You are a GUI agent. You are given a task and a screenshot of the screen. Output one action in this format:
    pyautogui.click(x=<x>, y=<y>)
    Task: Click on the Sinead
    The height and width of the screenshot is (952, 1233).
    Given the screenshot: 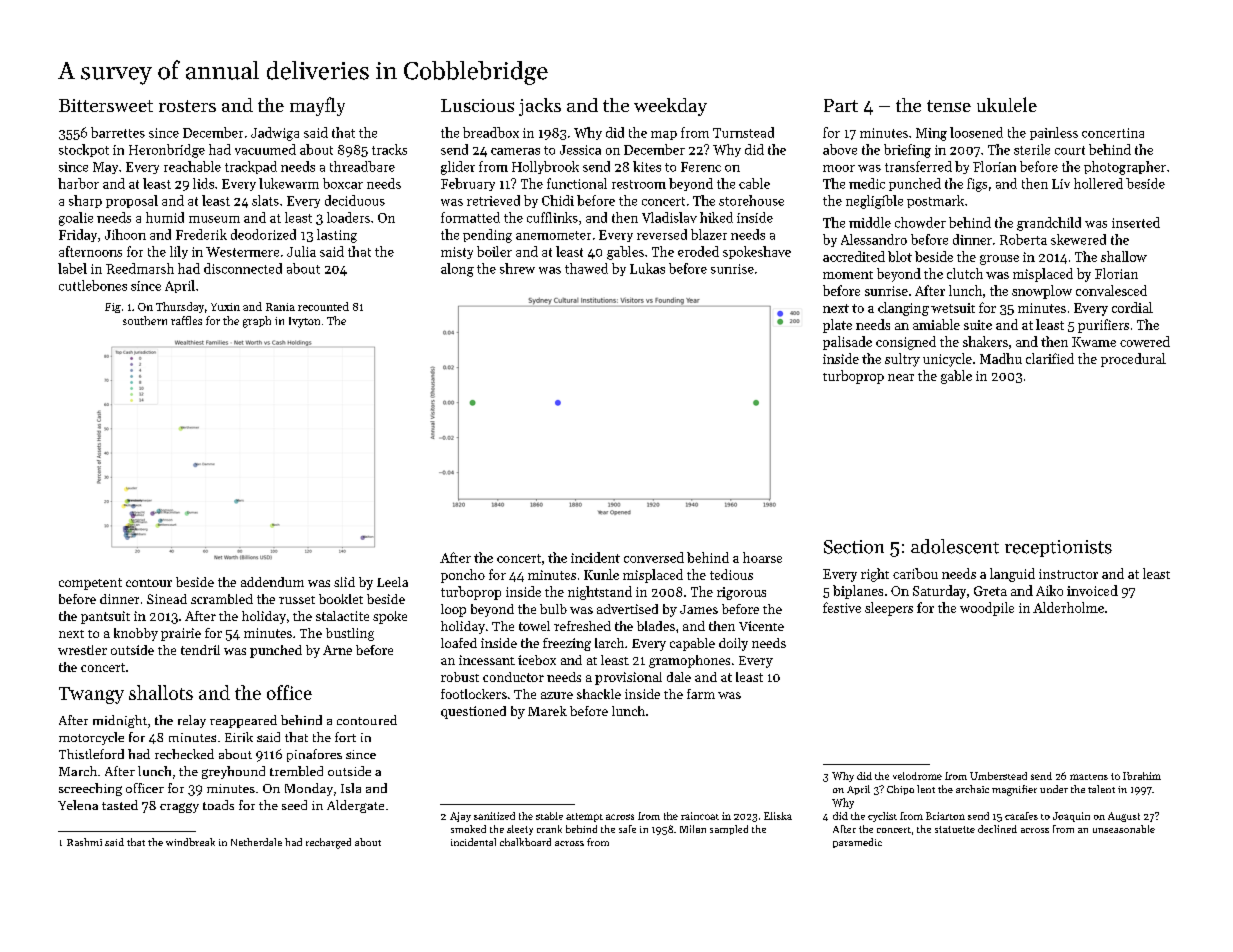 What is the action you would take?
    pyautogui.click(x=167, y=599)
